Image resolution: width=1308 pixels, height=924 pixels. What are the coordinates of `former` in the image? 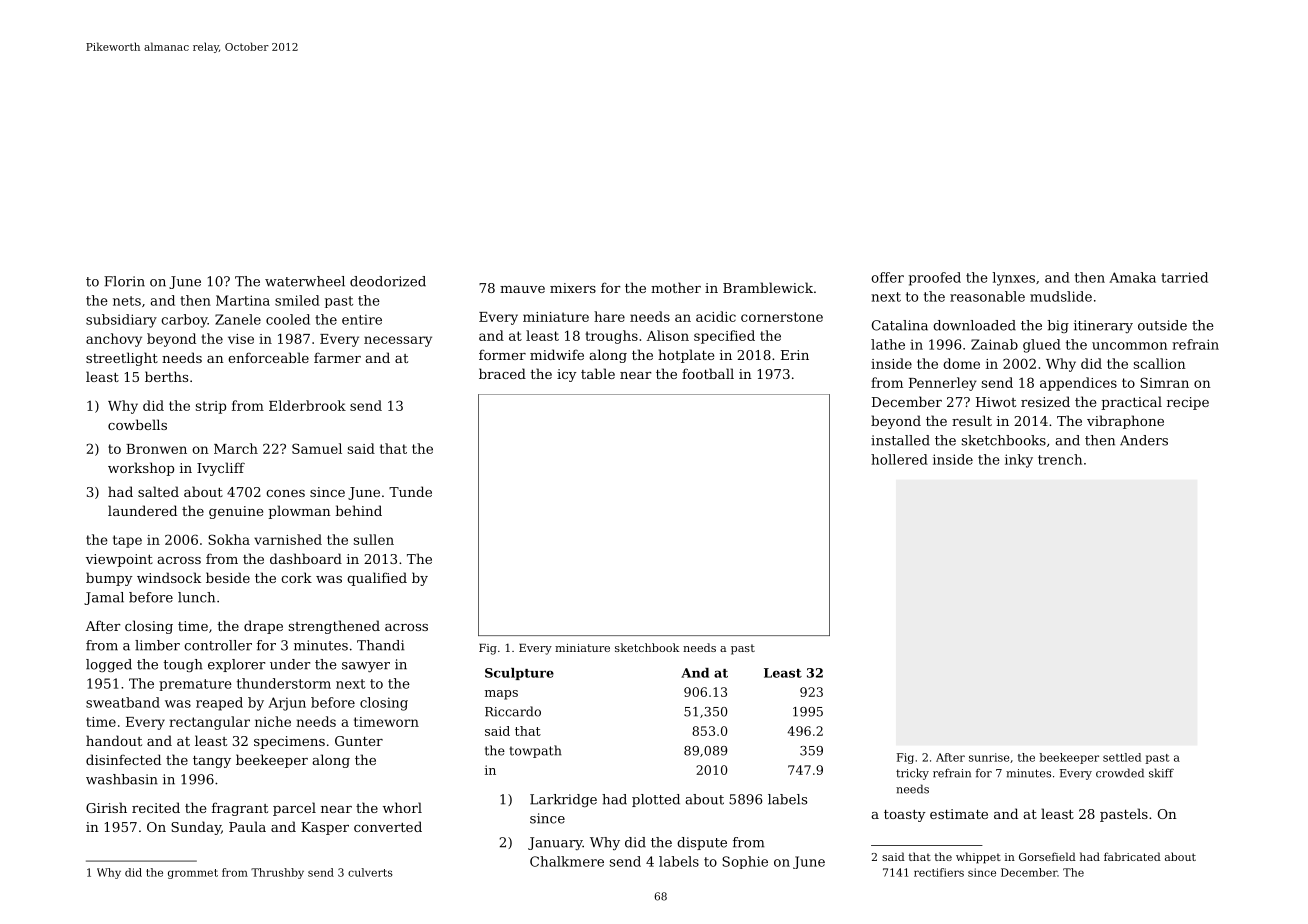 It's located at (502, 354).
